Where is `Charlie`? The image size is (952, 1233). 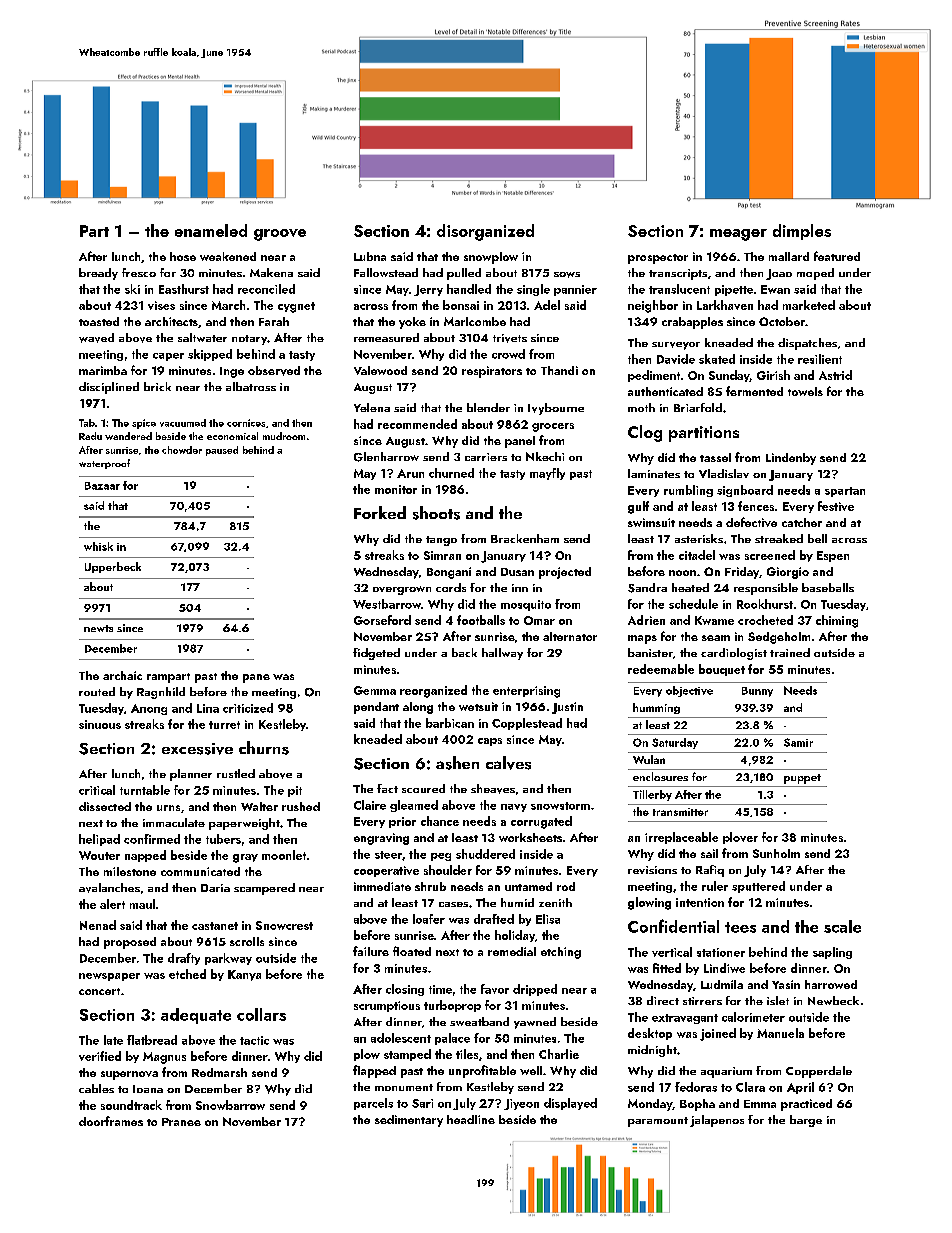 Charlie is located at coordinates (559, 1054).
